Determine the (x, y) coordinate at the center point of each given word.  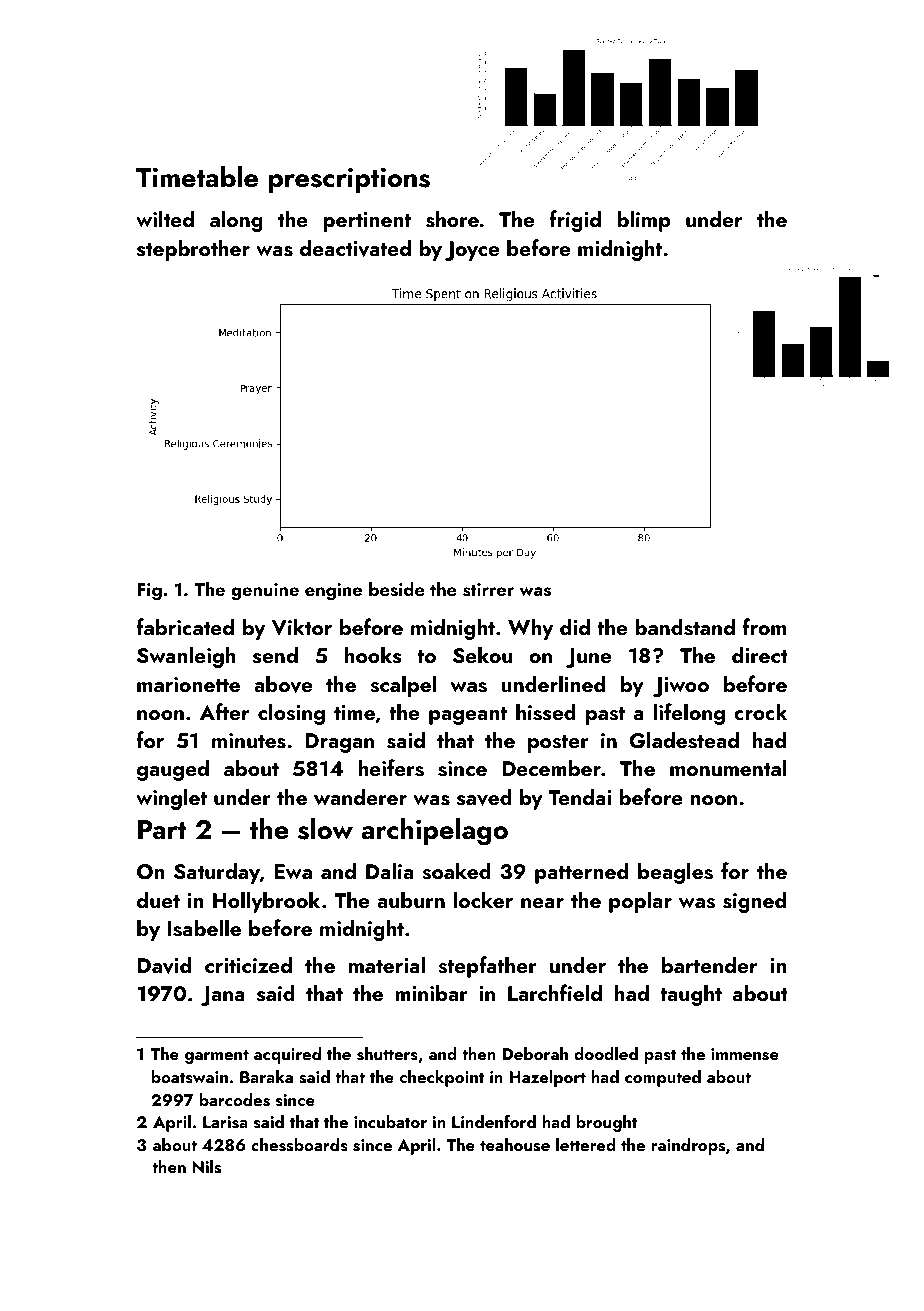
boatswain (189, 1077)
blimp (643, 221)
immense (745, 1054)
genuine (265, 592)
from (764, 626)
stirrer (488, 590)
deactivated (355, 248)
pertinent (367, 222)
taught (691, 995)
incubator (390, 1121)
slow (325, 829)
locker (483, 899)
